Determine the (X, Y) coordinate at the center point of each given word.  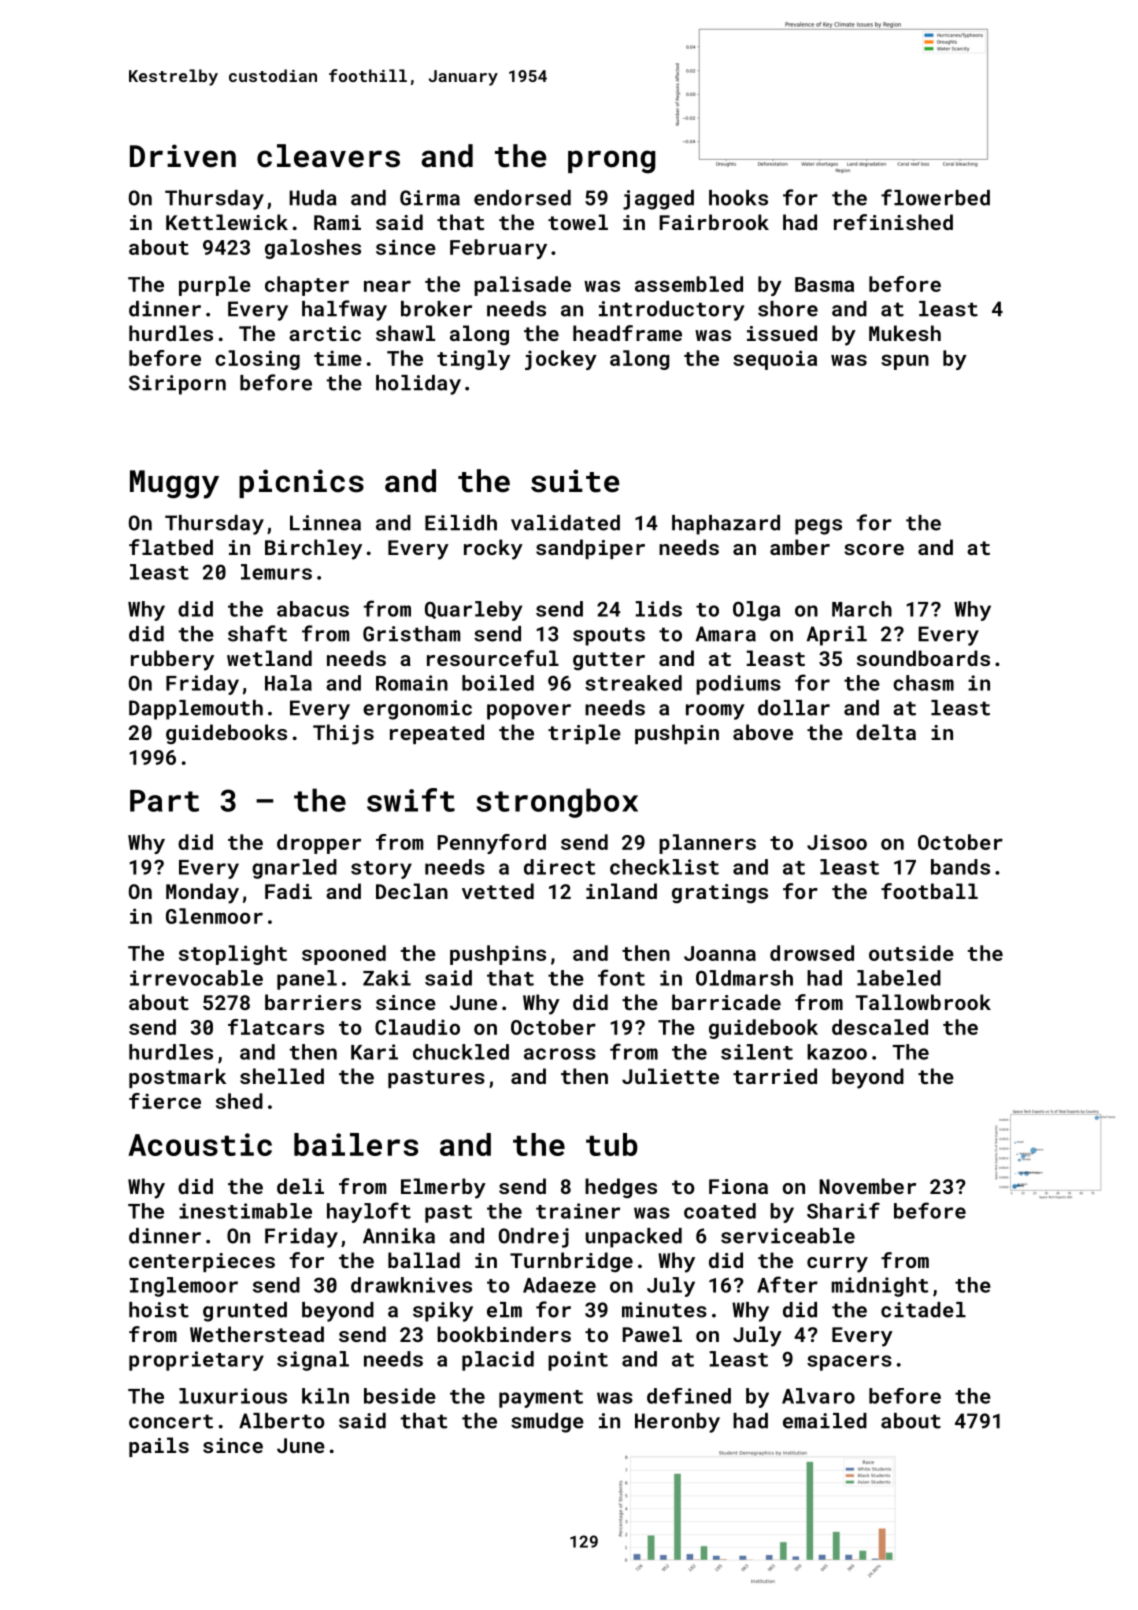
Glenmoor (214, 916)
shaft (257, 633)
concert (171, 1421)
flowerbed (935, 197)
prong (612, 162)
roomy (715, 712)
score (874, 549)
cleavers (328, 156)
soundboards (923, 658)
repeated (437, 734)
